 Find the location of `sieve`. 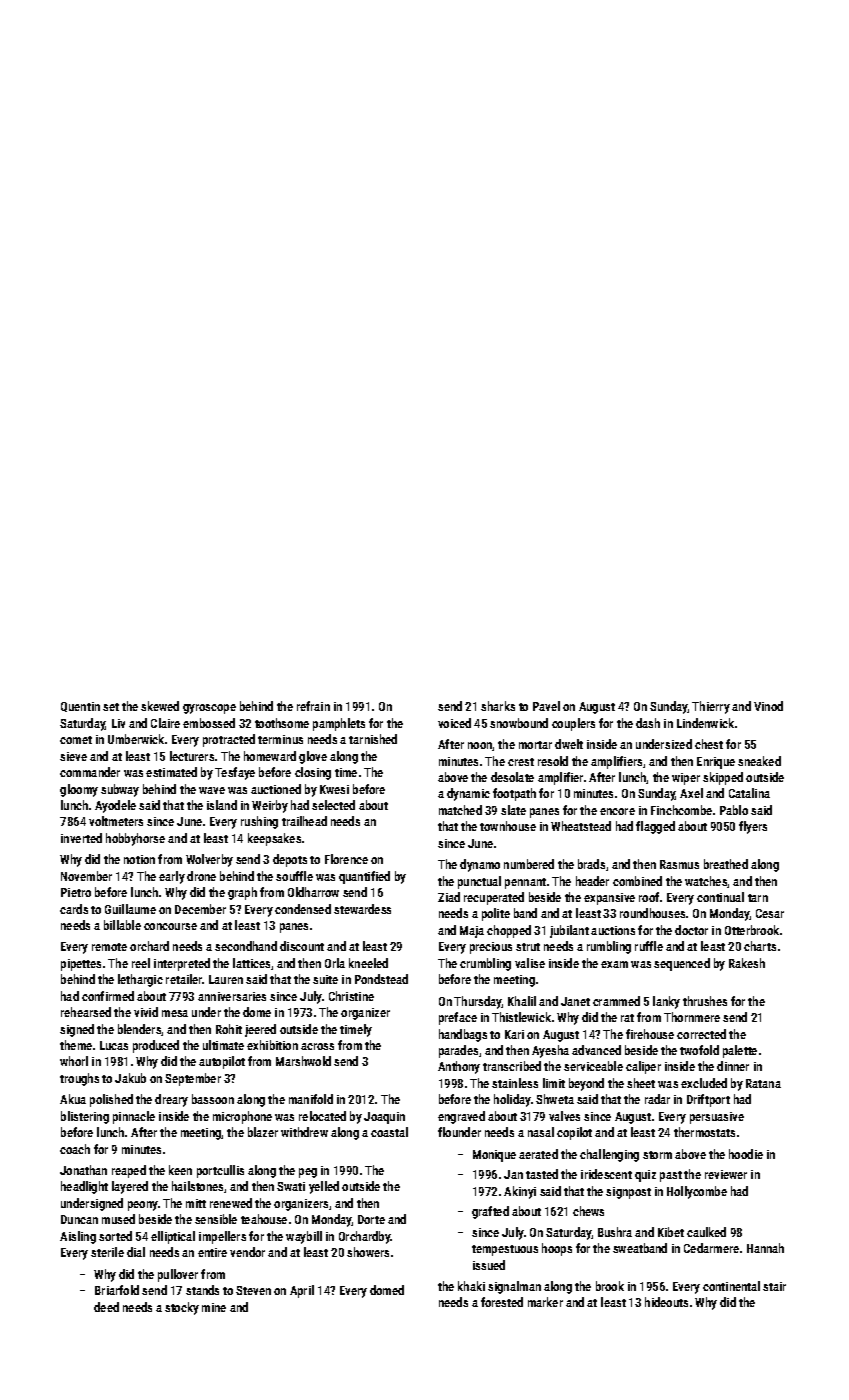

sieve is located at coordinates (73, 756).
